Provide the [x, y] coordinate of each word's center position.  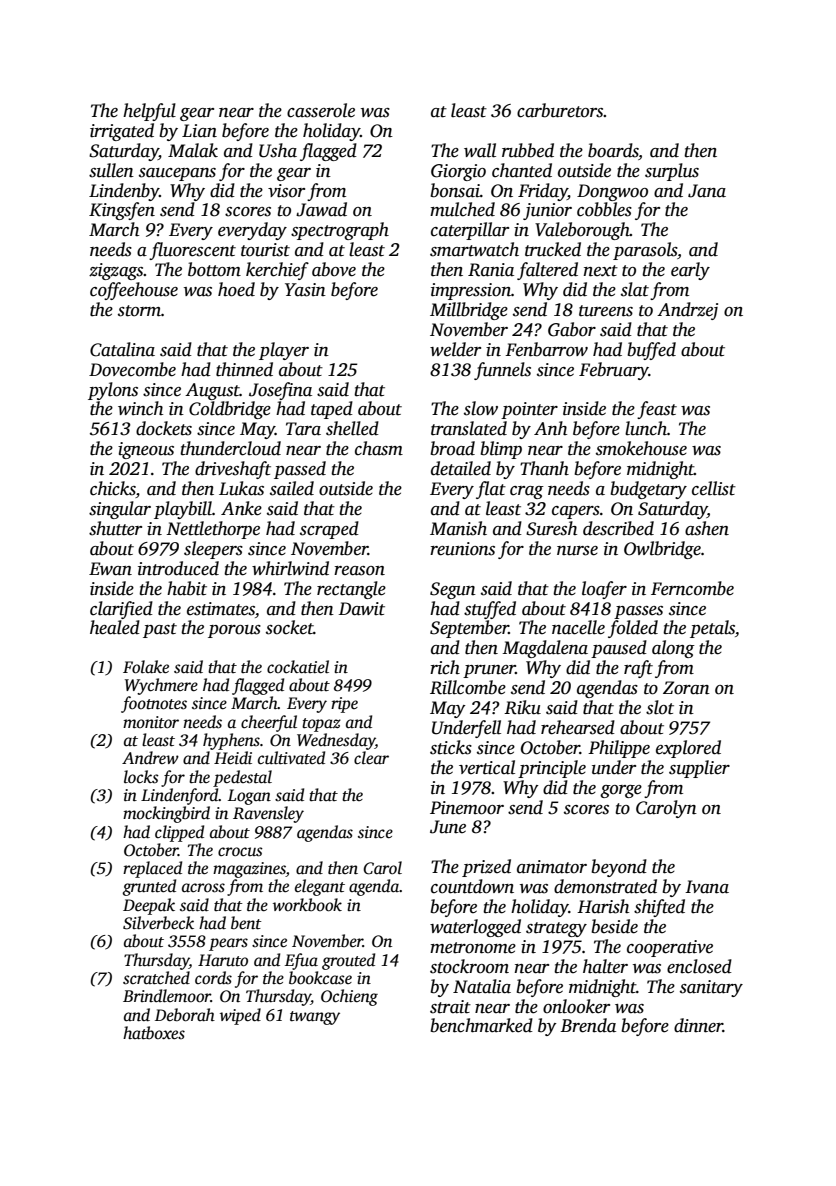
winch [140, 408]
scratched [156, 978]
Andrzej [687, 311]
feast [657, 410]
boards [613, 150]
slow [481, 408]
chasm [379, 448]
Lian [199, 131]
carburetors [560, 110]
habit [187, 588]
